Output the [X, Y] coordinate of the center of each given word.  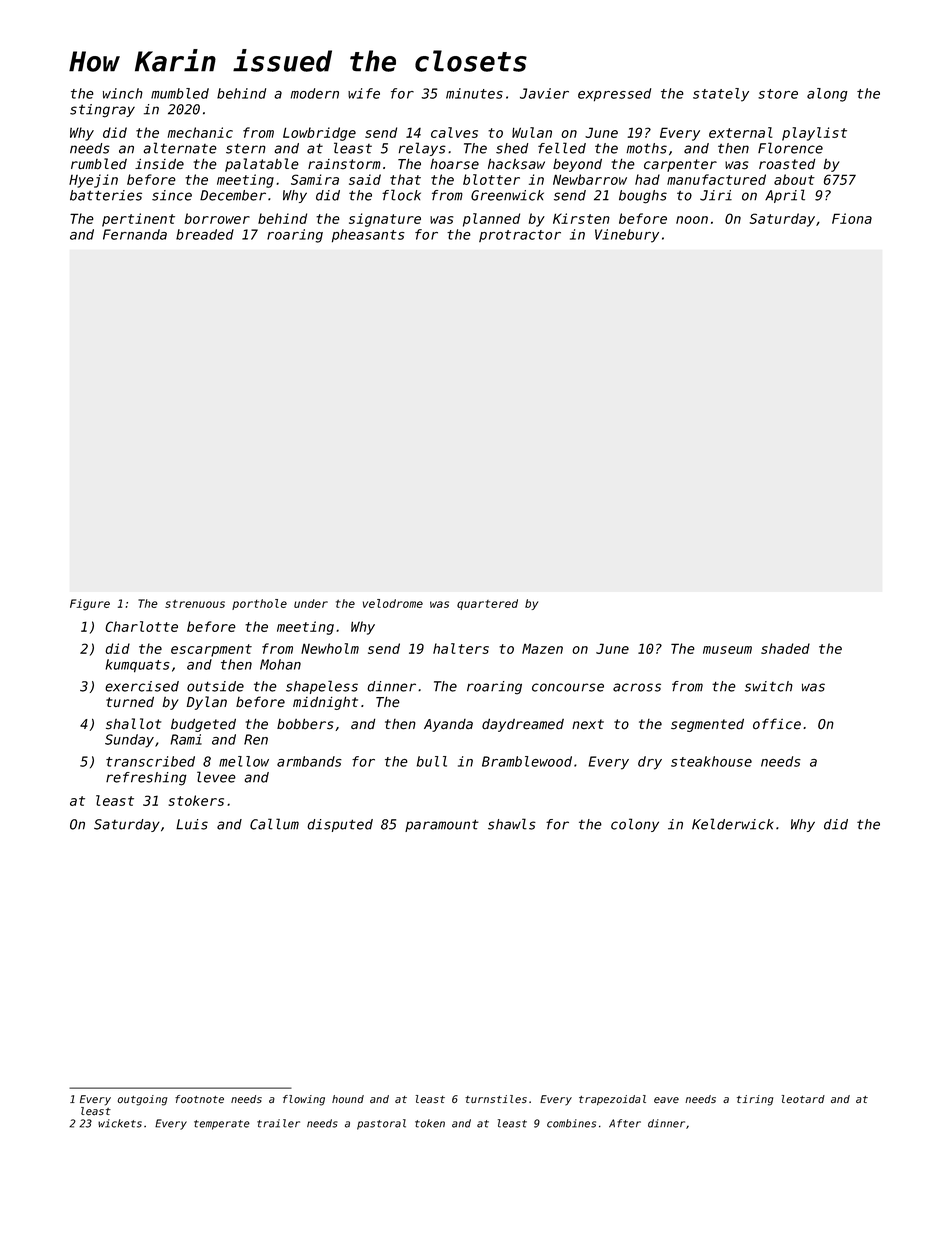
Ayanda [448, 725]
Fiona [852, 218]
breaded [205, 234]
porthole [259, 604]
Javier [544, 93]
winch [123, 93]
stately [721, 95]
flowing [304, 1100]
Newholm [330, 648]
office [777, 724]
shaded [785, 648]
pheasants [368, 236]
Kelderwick [733, 824]
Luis [192, 824]
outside [215, 686]
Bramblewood [527, 761]
